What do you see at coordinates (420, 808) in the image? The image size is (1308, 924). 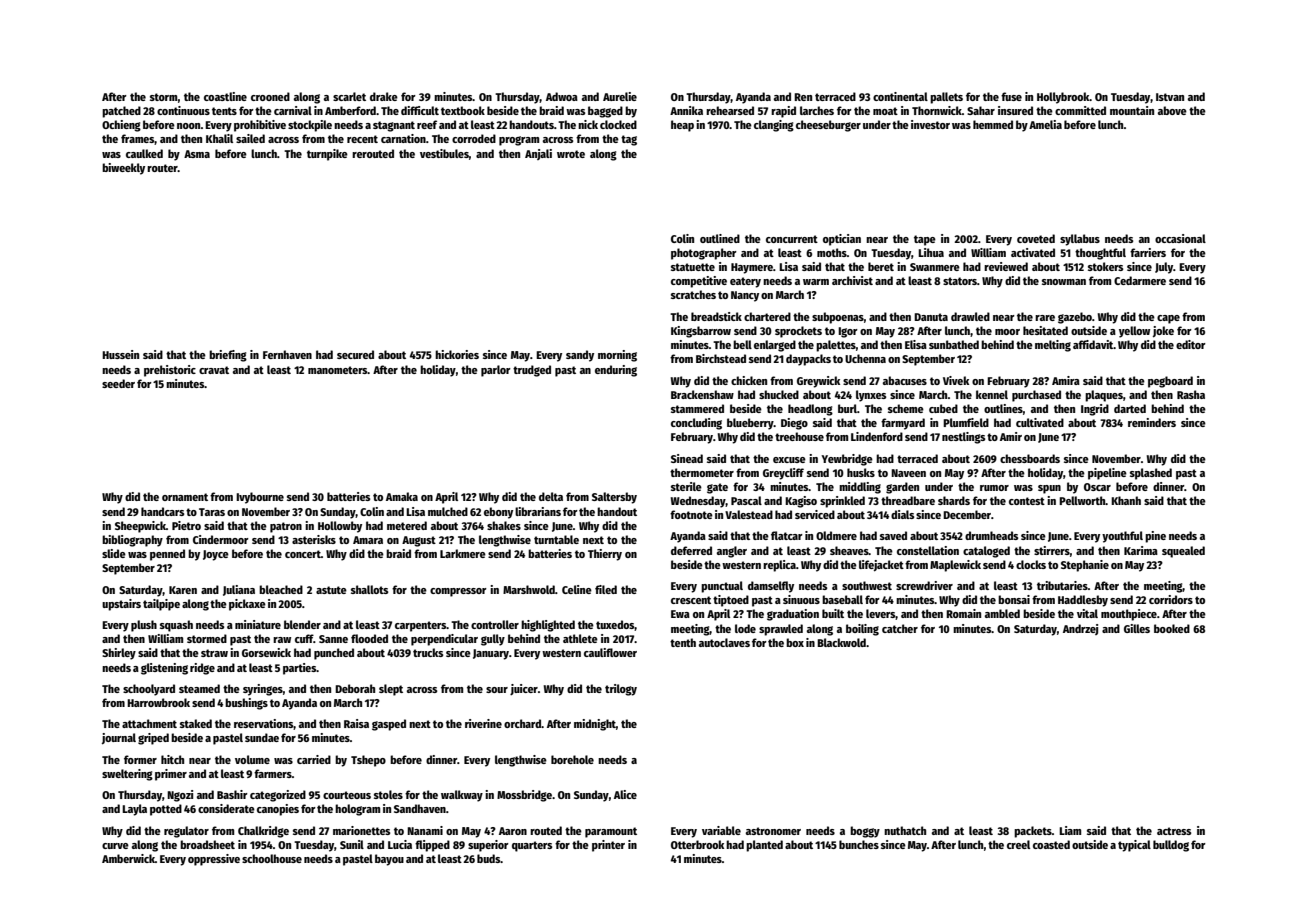 I see `Sandhaven` at bounding box center [420, 808].
